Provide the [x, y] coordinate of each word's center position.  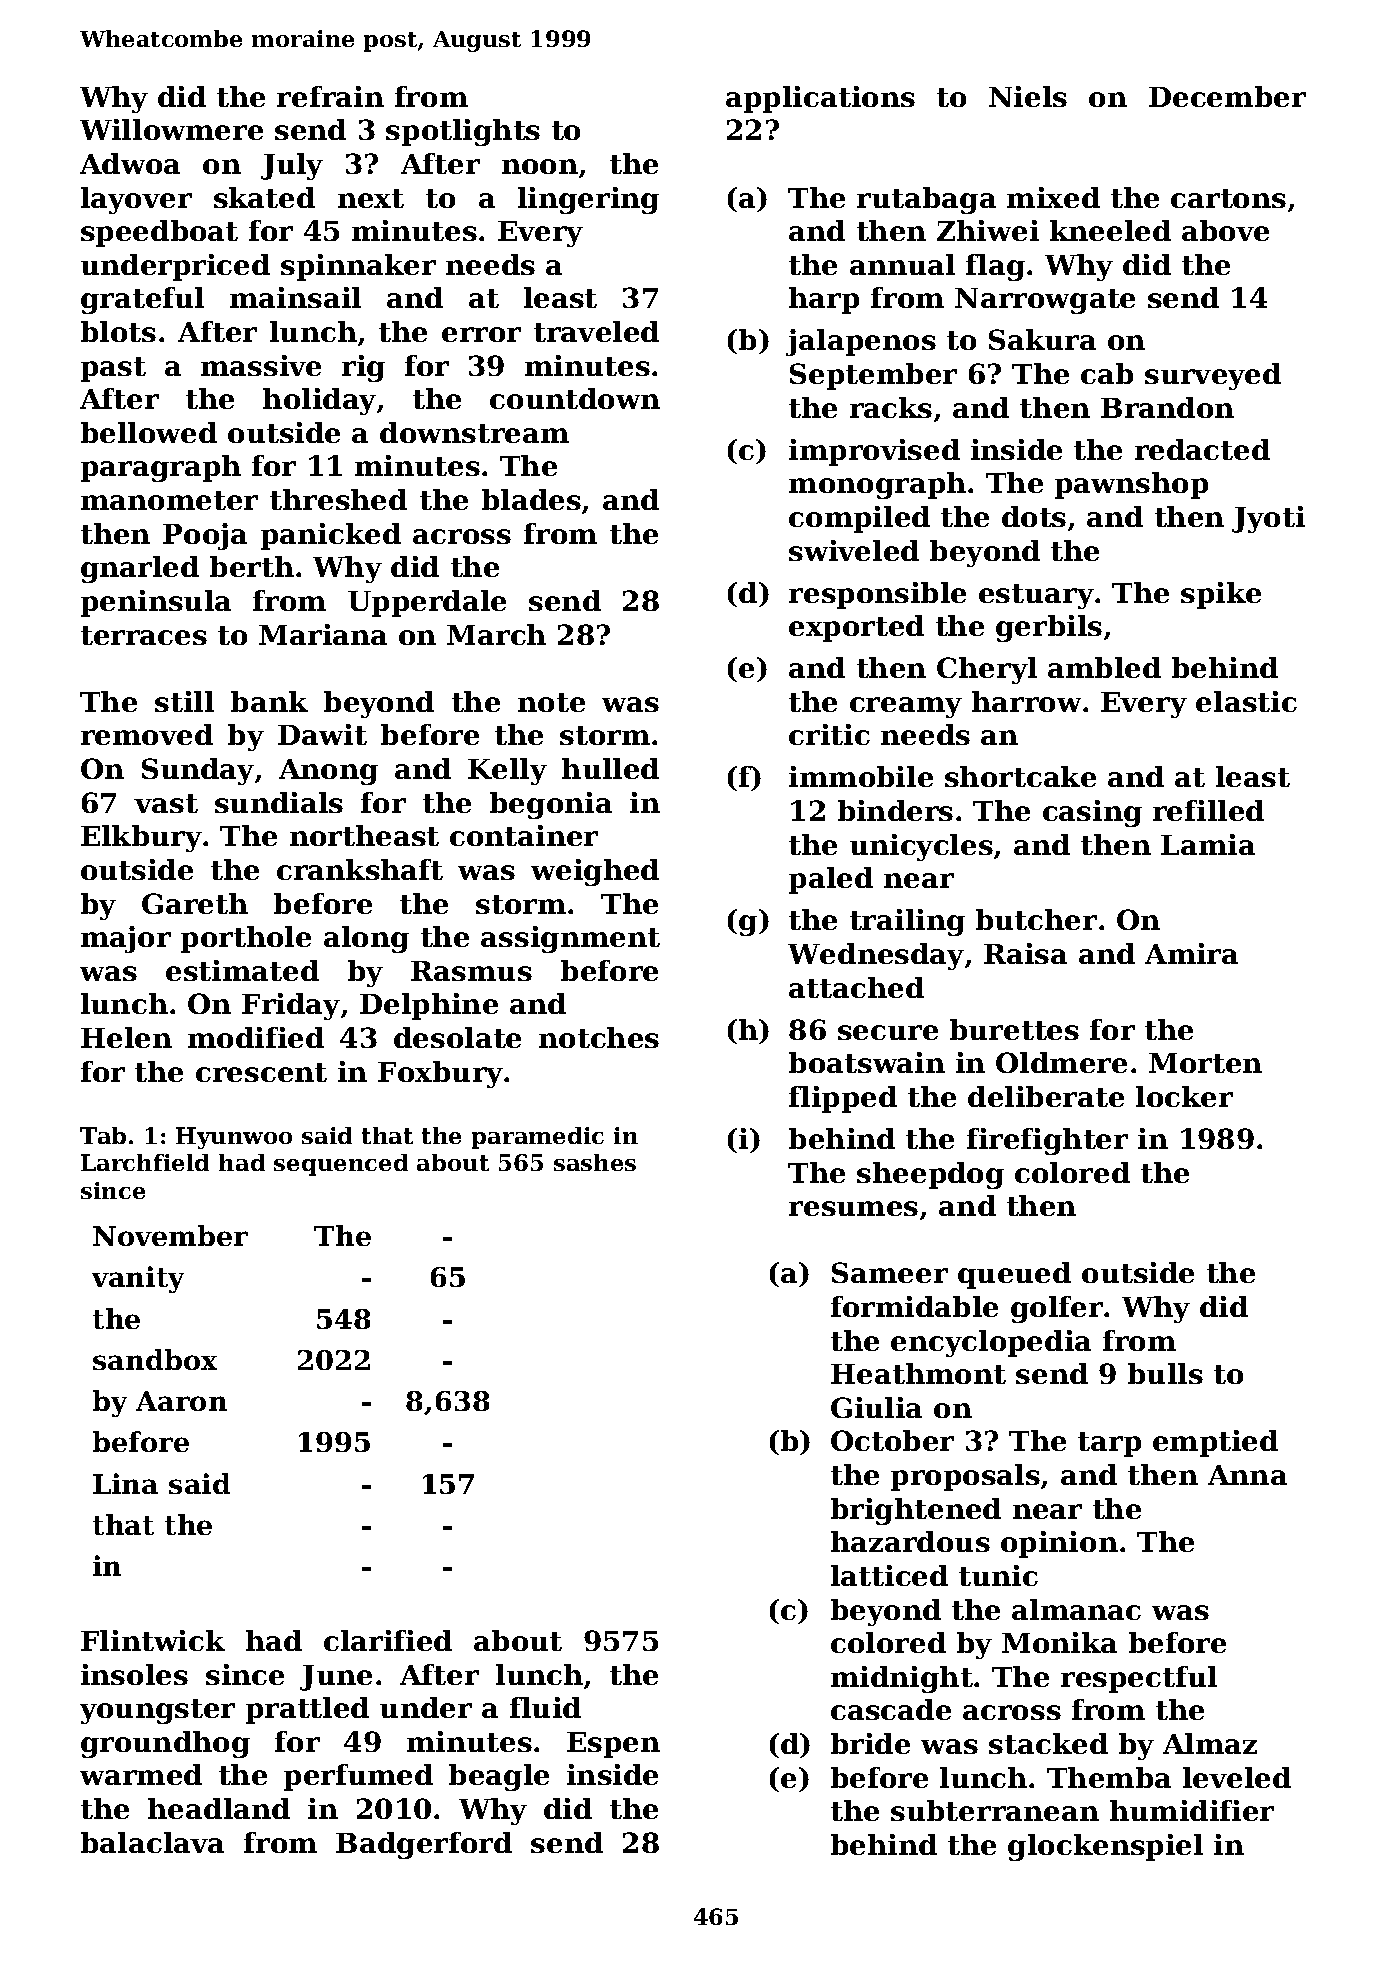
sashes [595, 1162]
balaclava [152, 1842]
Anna [1247, 1475]
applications [820, 99]
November [170, 1235]
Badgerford [424, 1845]
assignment [570, 939]
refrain [330, 96]
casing [1092, 813]
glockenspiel [1105, 1847]
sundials [279, 802]
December [1227, 96]
